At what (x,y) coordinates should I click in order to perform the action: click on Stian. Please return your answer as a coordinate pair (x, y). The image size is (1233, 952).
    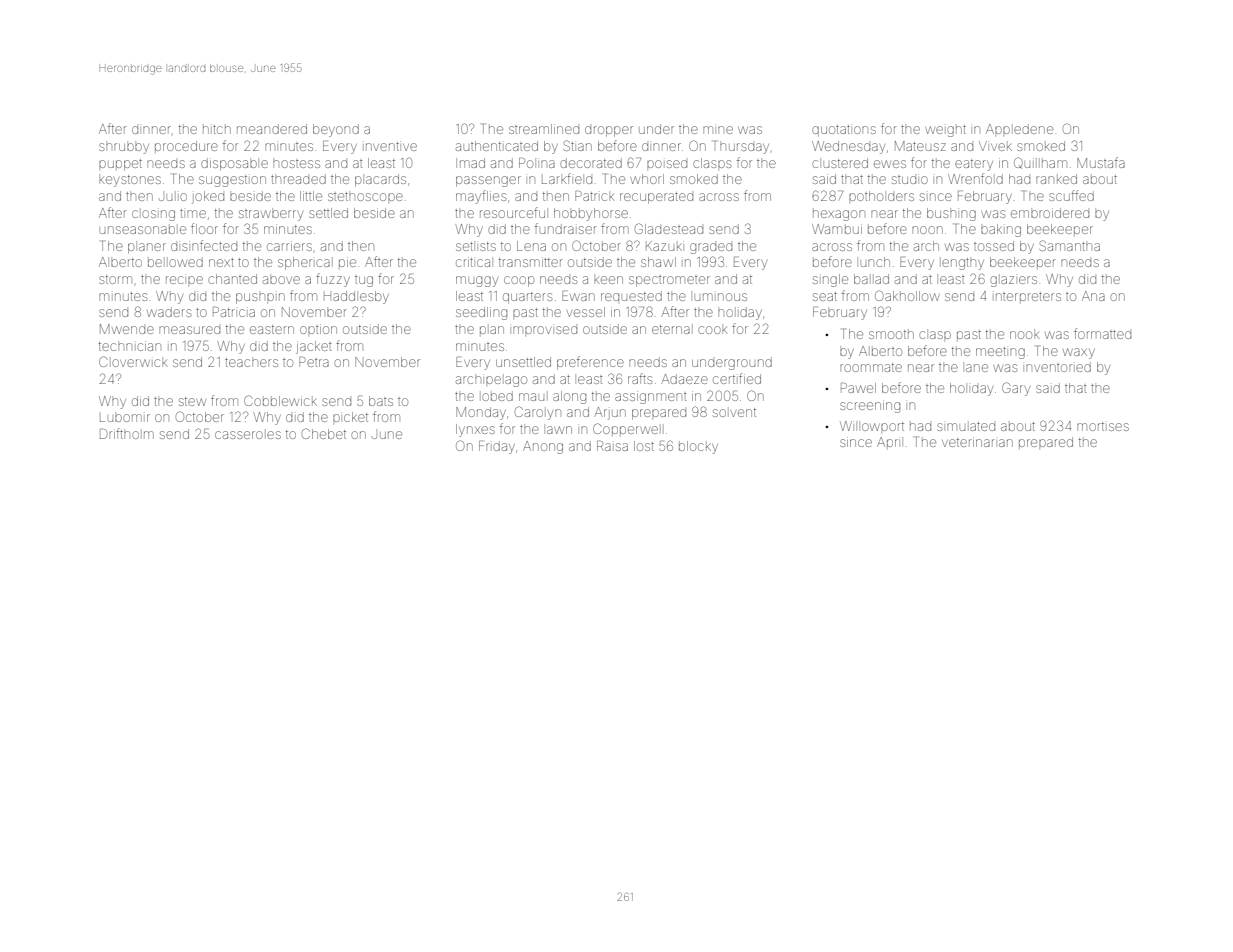
    Looking at the image, I should click on (577, 145).
